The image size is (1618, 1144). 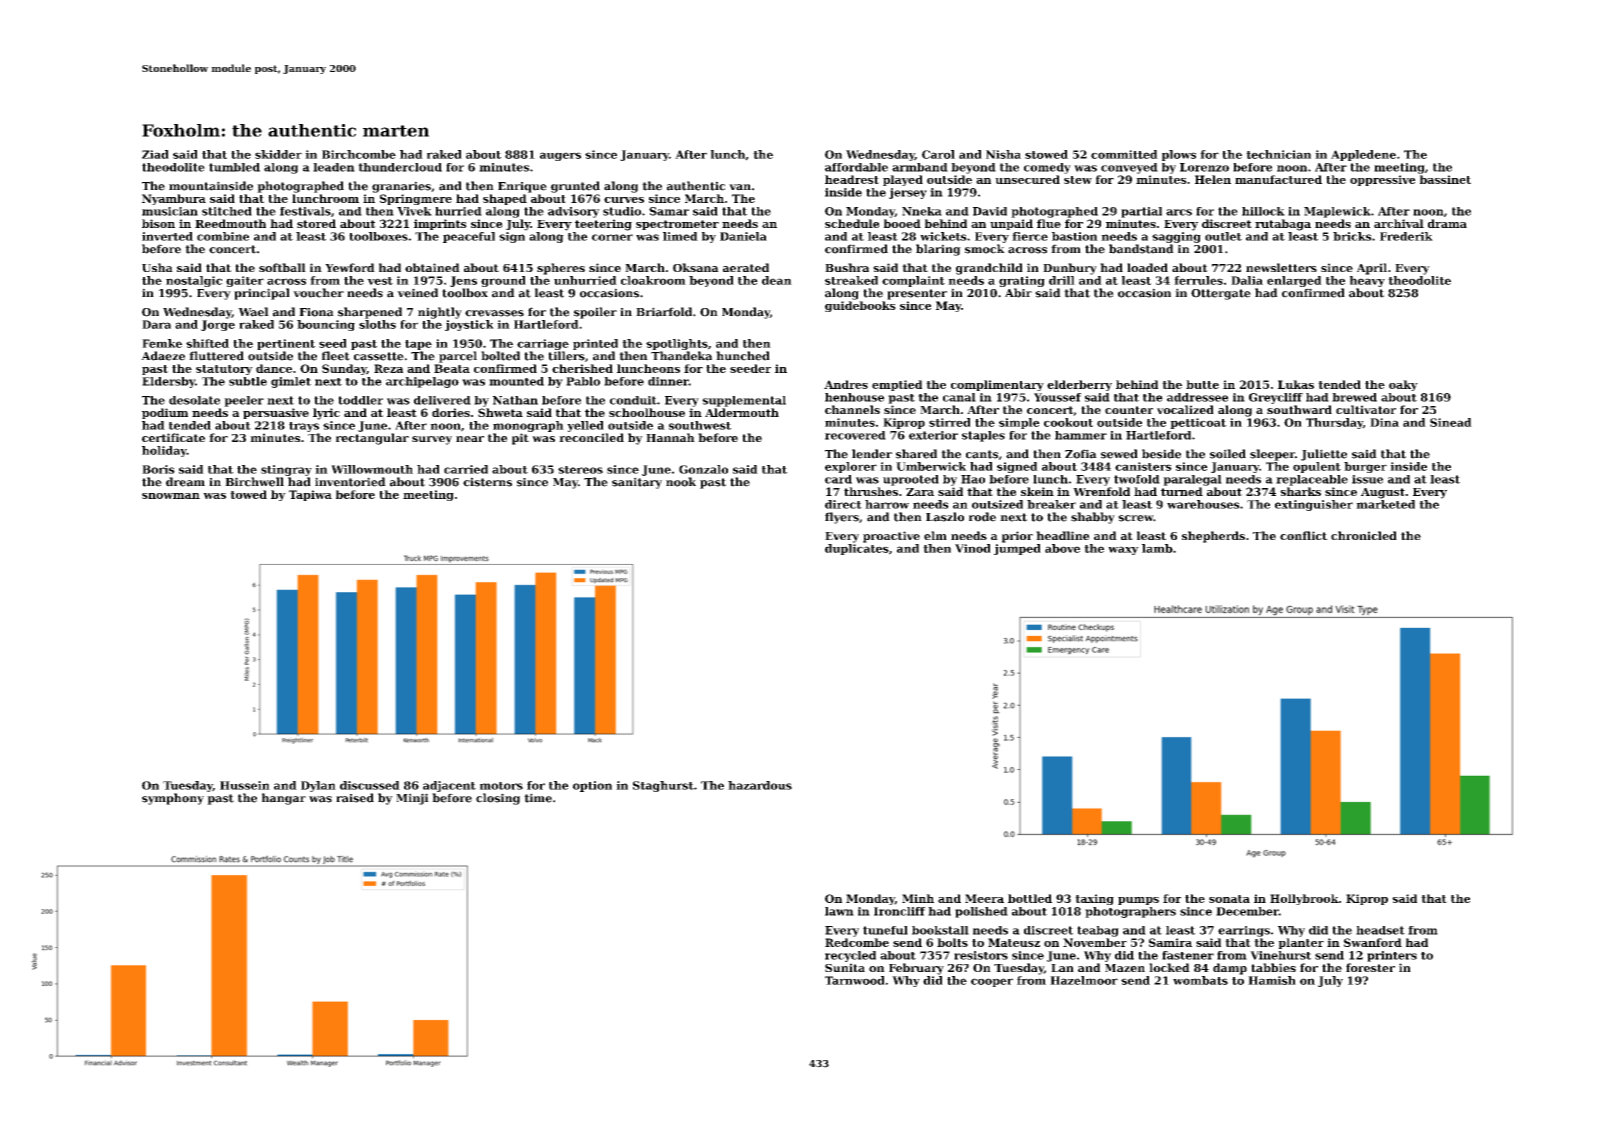 What do you see at coordinates (316, 223) in the screenshot?
I see `stored` at bounding box center [316, 223].
